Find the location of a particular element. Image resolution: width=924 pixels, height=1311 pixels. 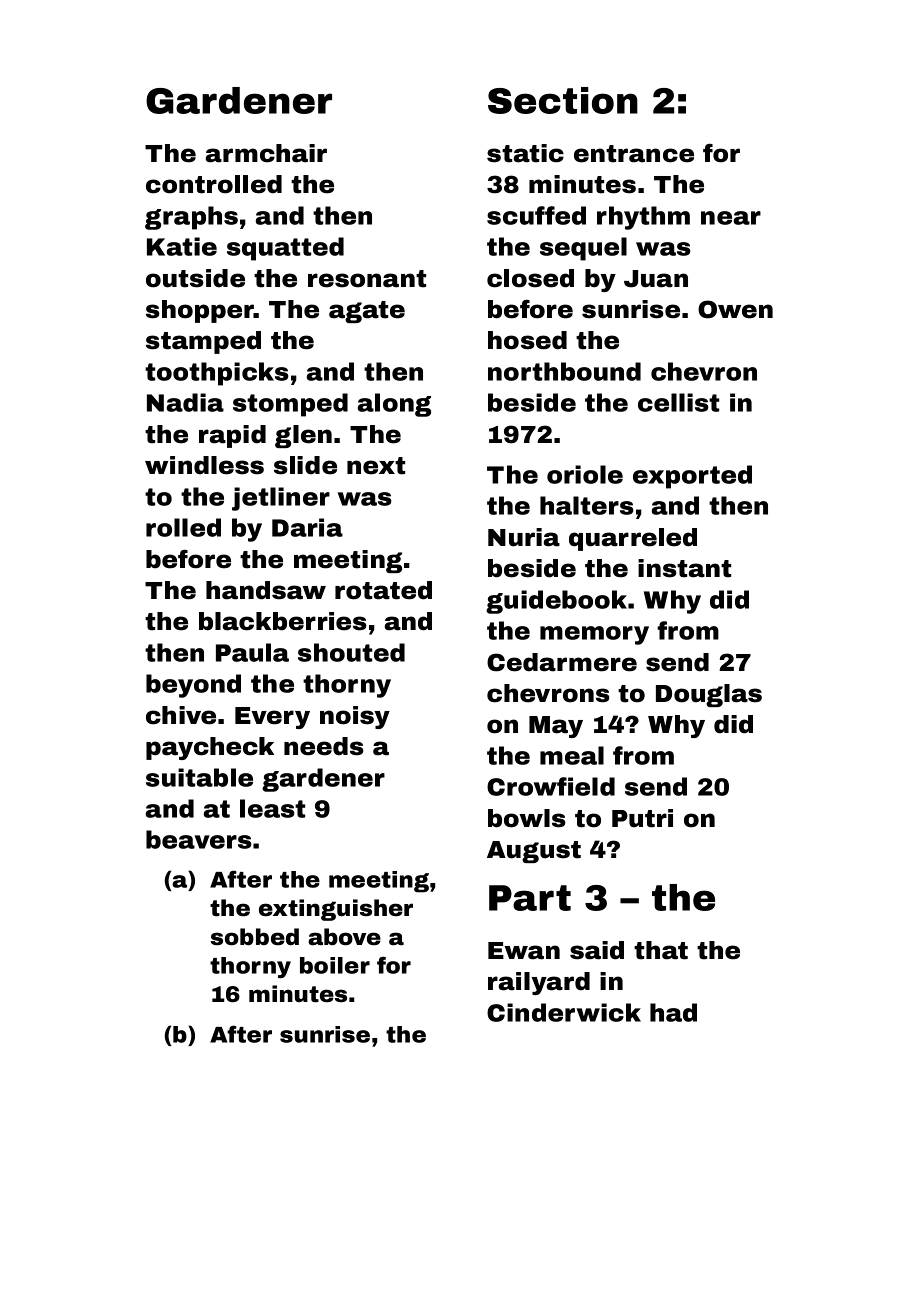

beavers is located at coordinates (199, 839).
